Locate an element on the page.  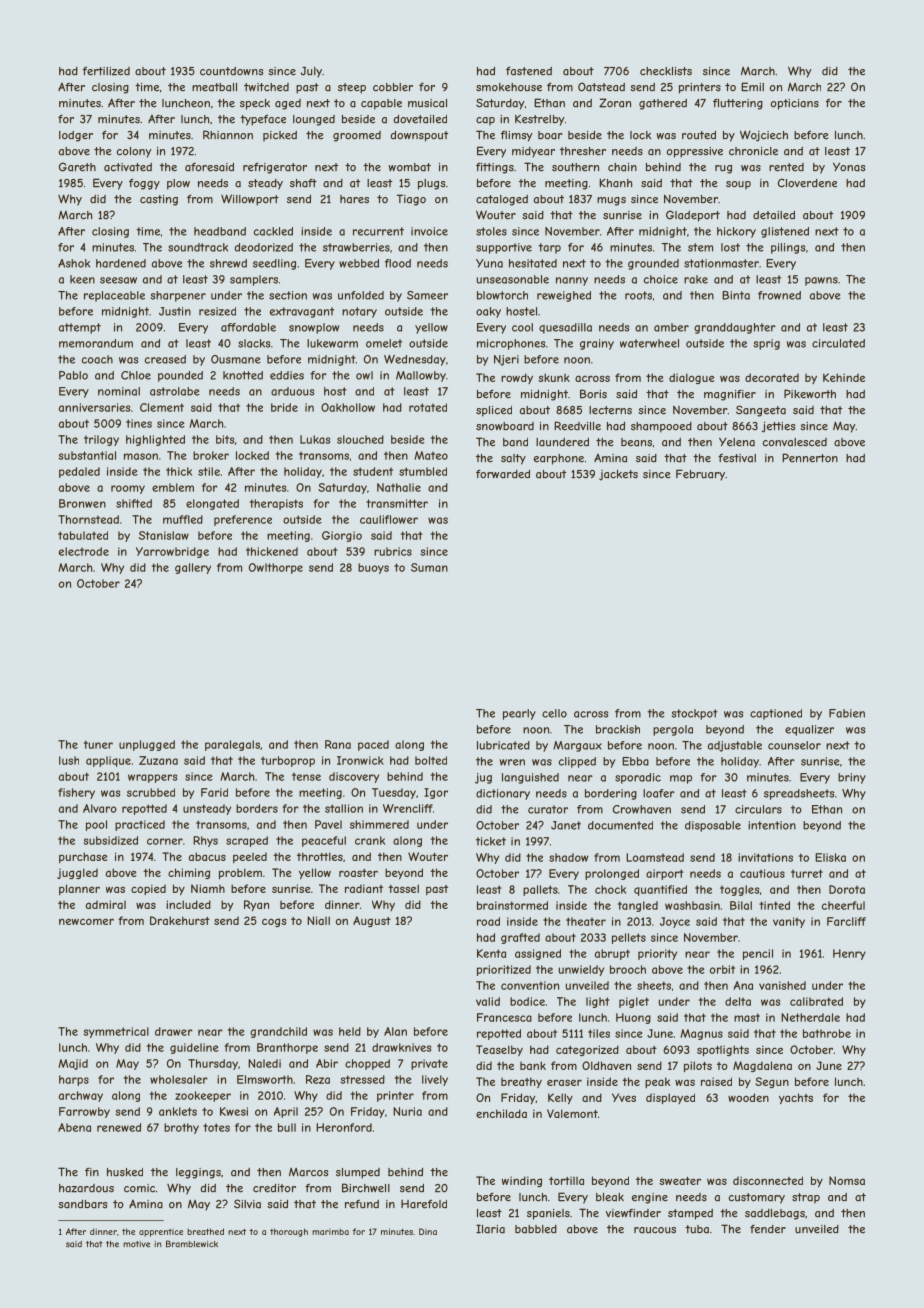
Kenta is located at coordinates (491, 953).
